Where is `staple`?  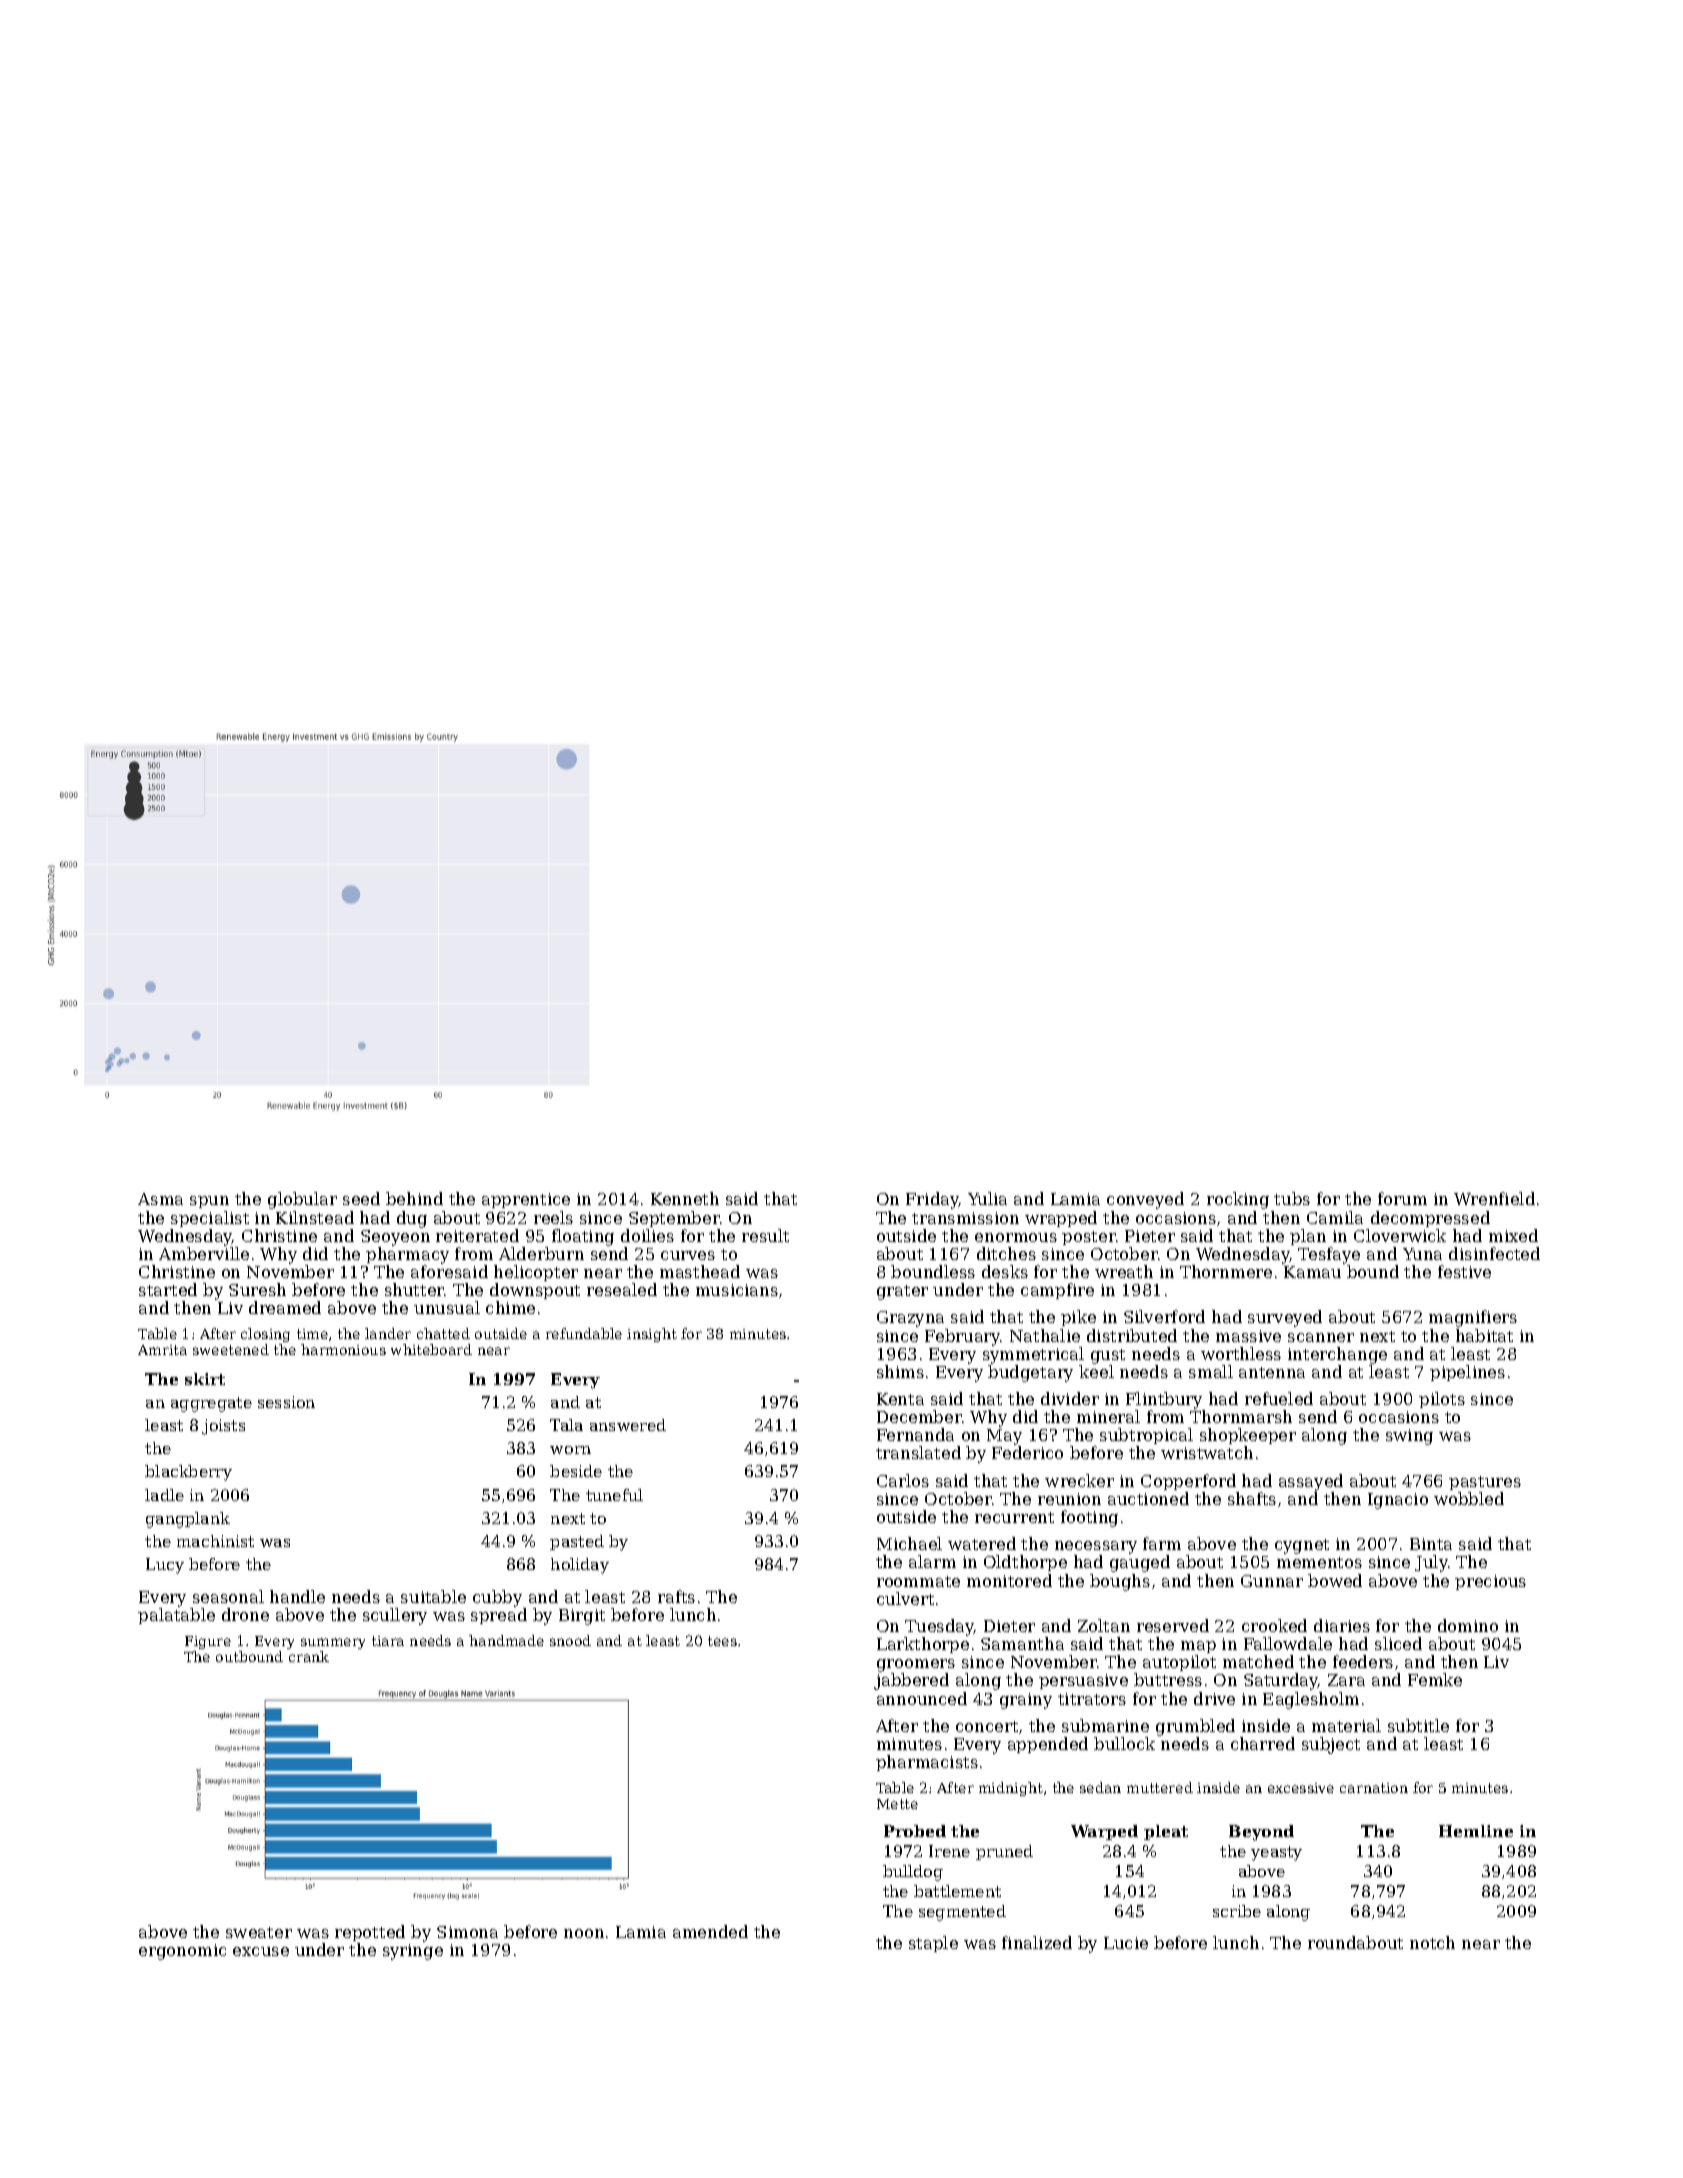
staple is located at coordinates (933, 1944).
